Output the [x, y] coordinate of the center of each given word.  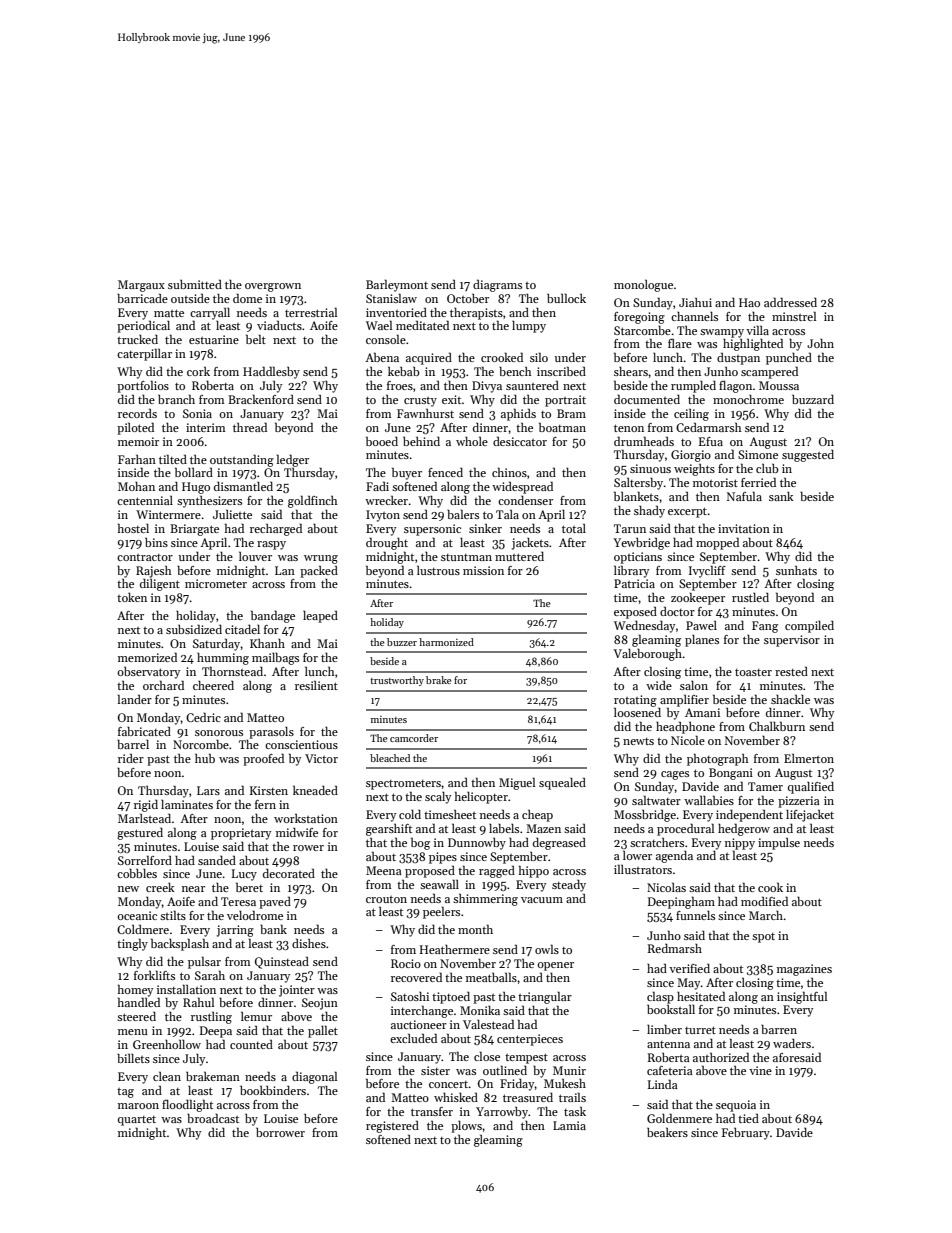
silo [539, 357]
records [137, 413]
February [746, 1134]
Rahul [198, 1002]
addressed [790, 302]
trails [572, 1097]
